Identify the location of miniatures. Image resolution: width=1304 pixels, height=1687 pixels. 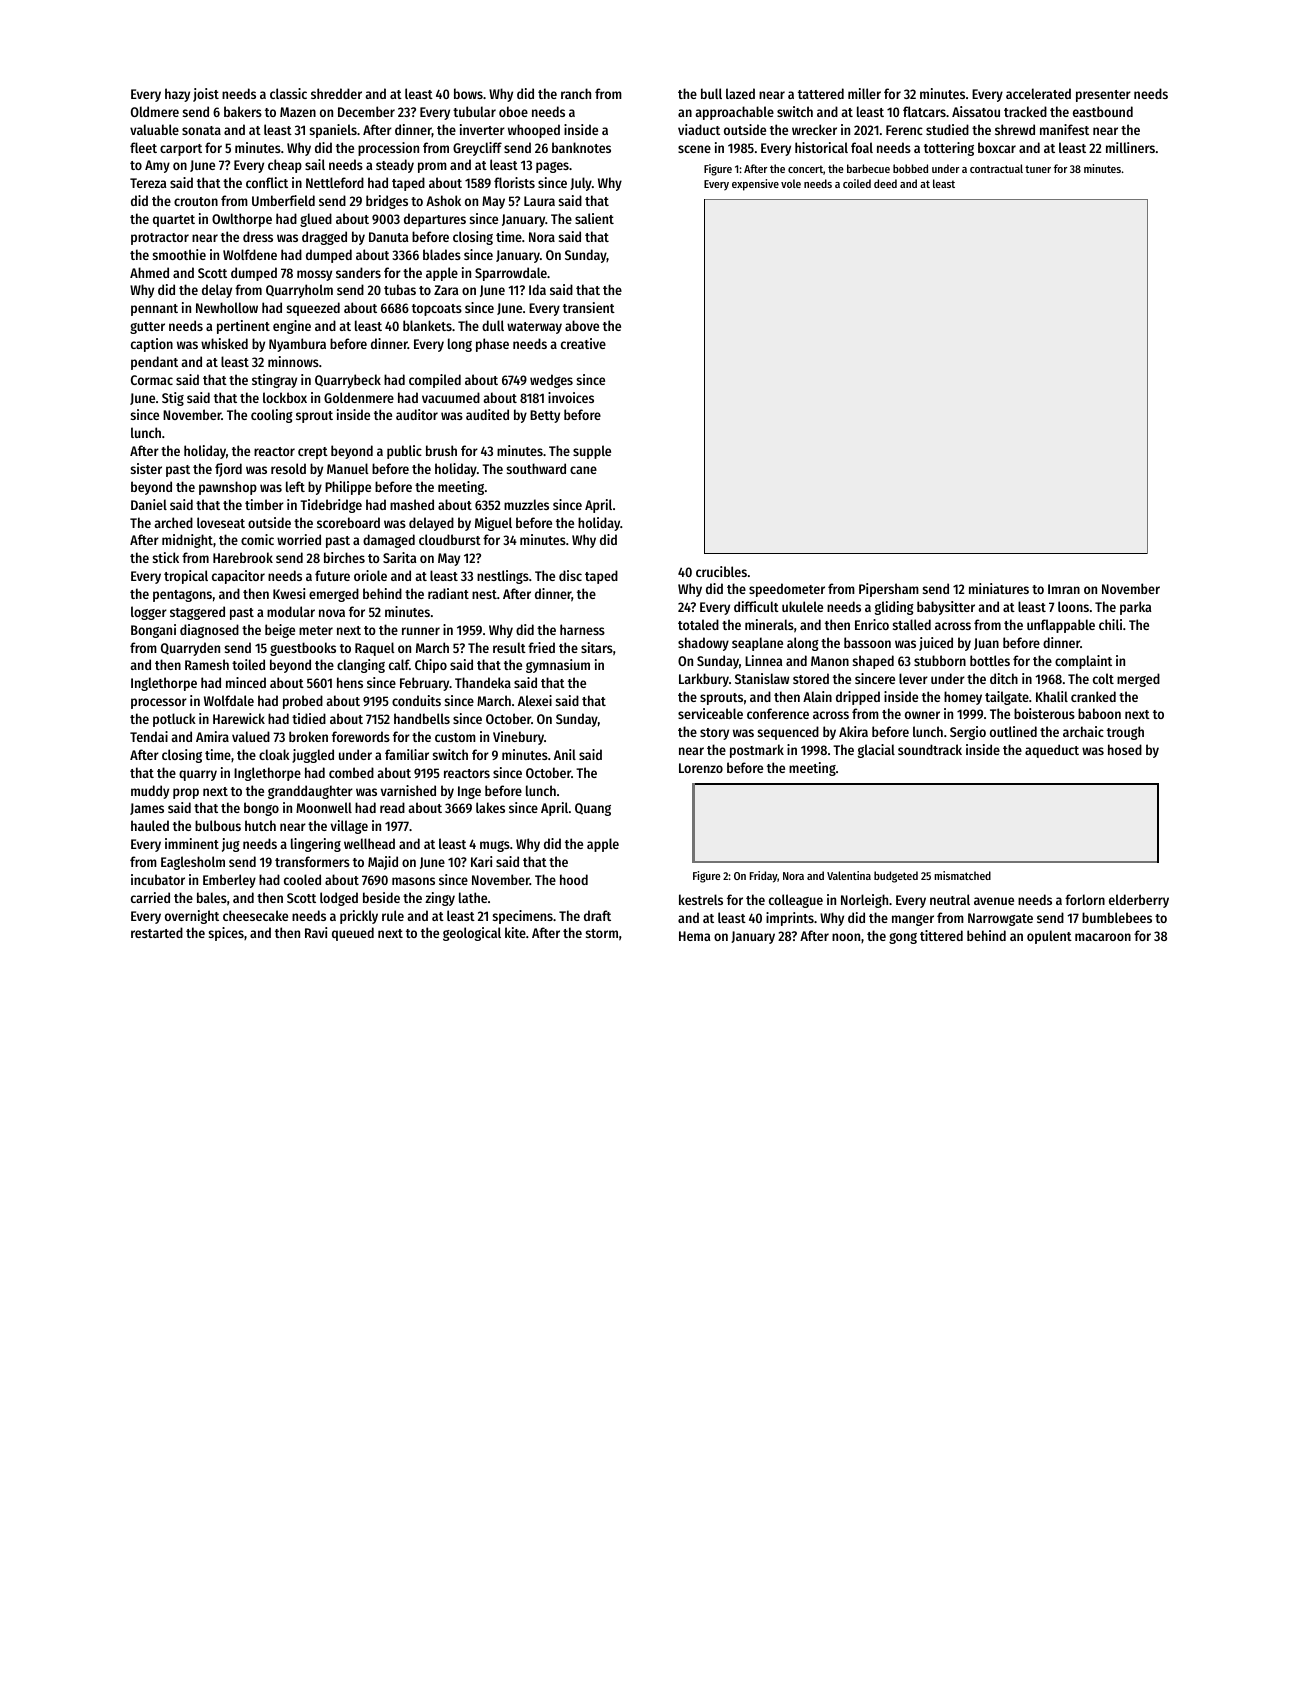
(999, 588).
